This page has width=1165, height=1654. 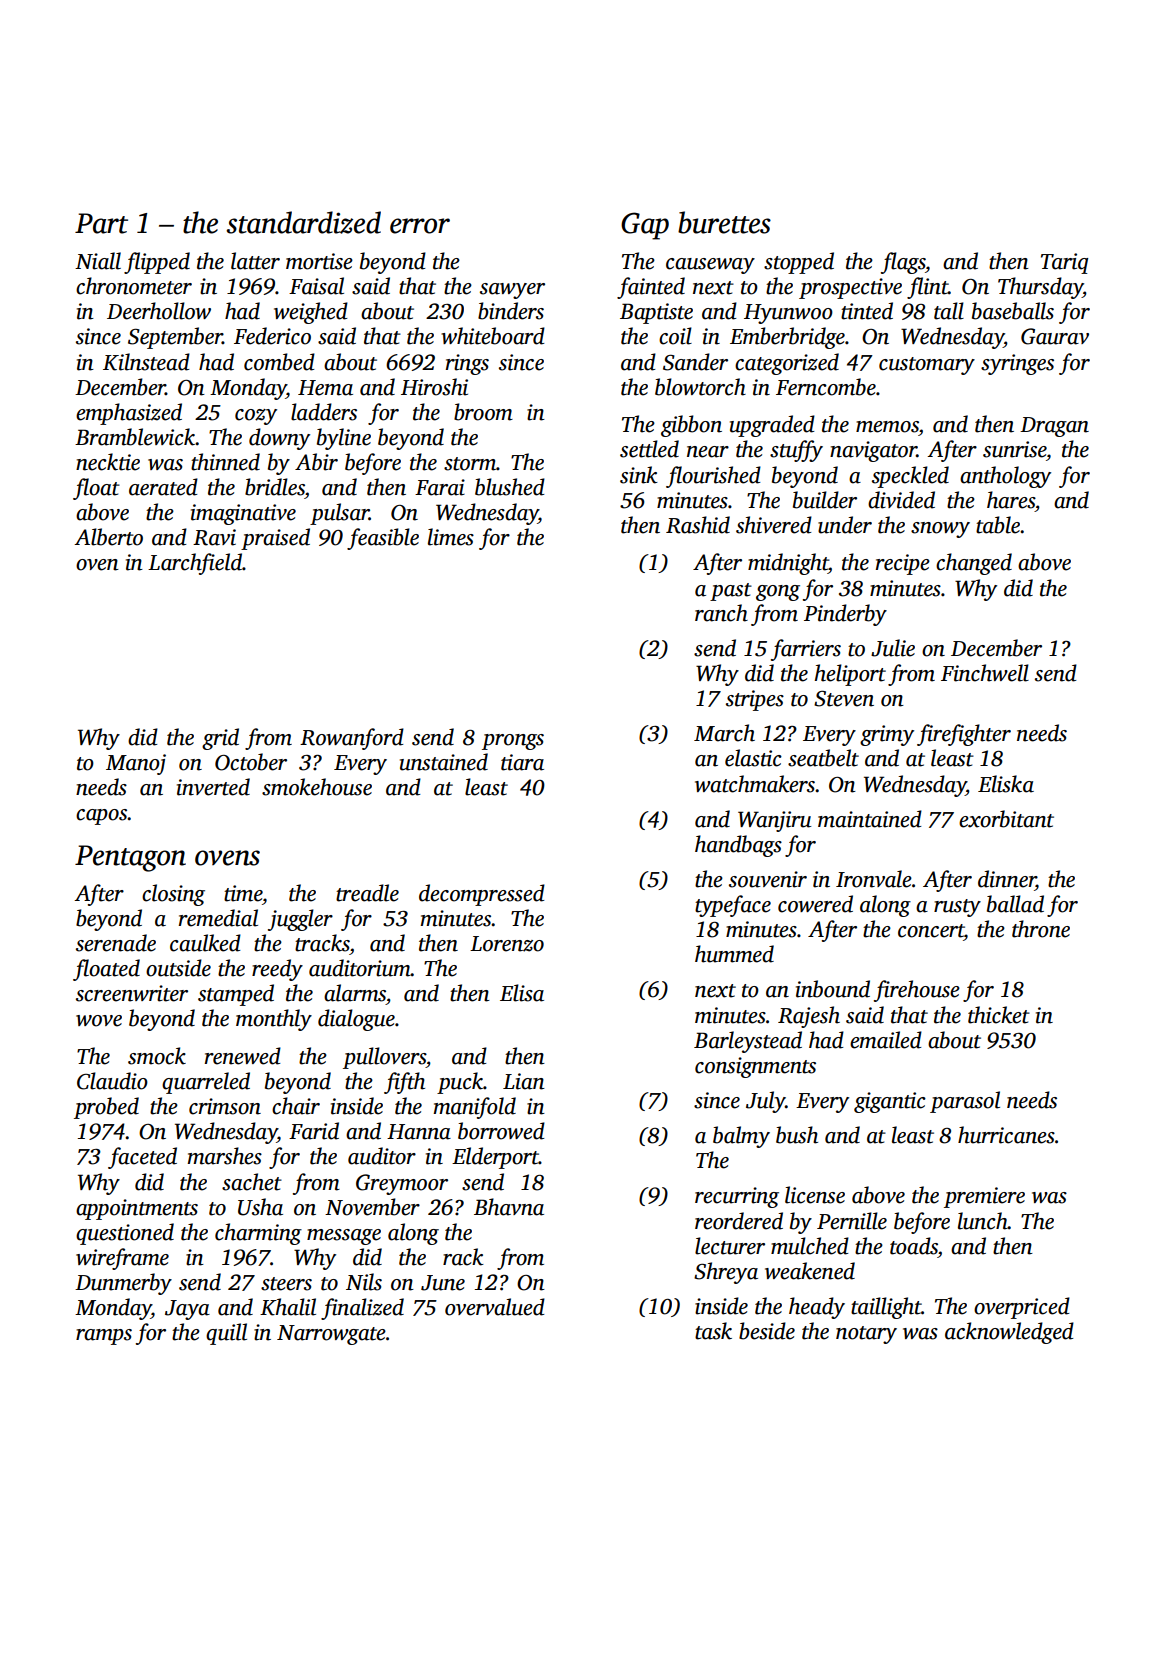 I want to click on burettes, so click(x=724, y=222).
